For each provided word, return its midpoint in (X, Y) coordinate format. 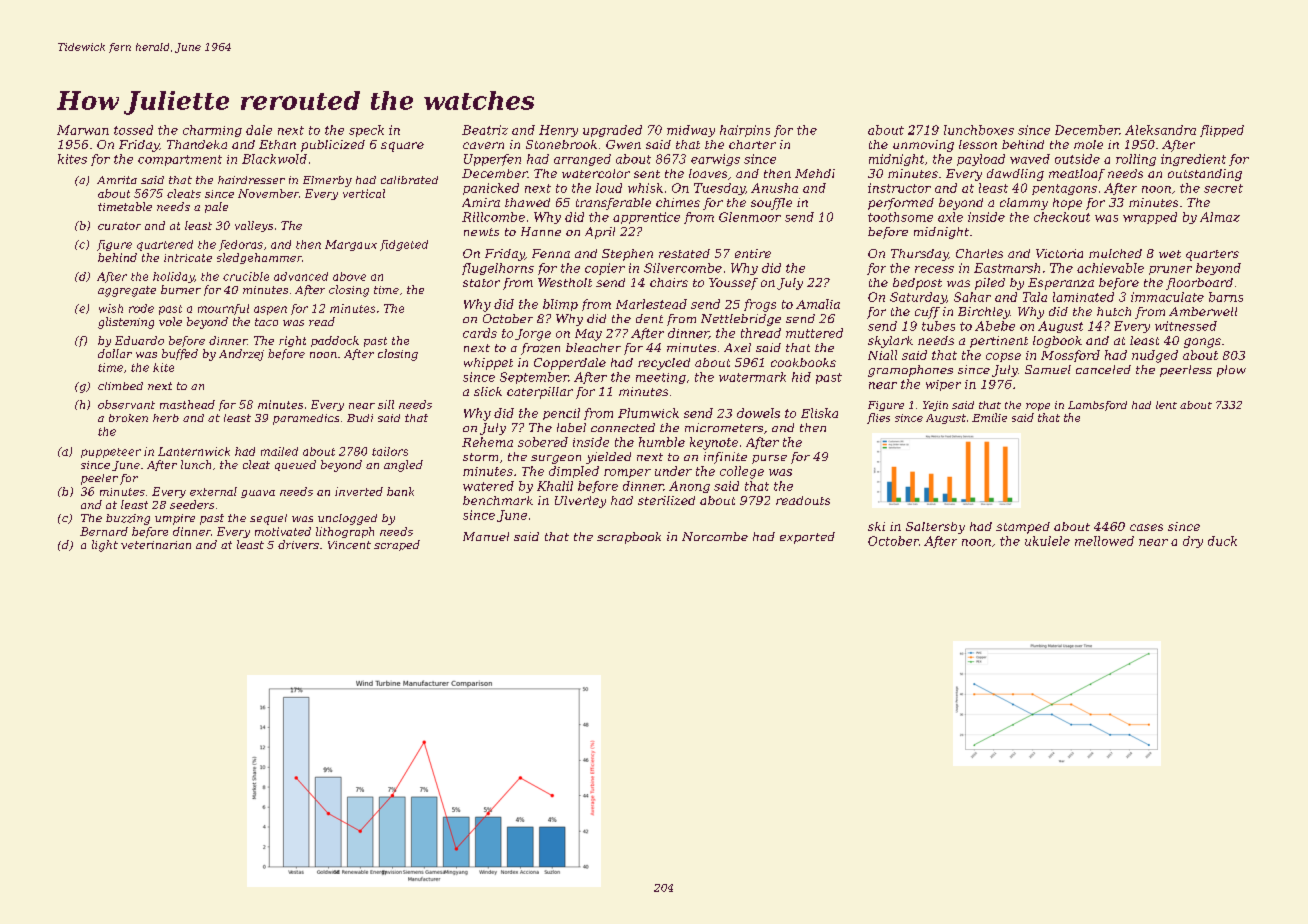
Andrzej (241, 355)
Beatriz (485, 130)
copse (1003, 357)
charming (212, 131)
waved (1030, 159)
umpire (175, 519)
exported (807, 538)
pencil (561, 414)
